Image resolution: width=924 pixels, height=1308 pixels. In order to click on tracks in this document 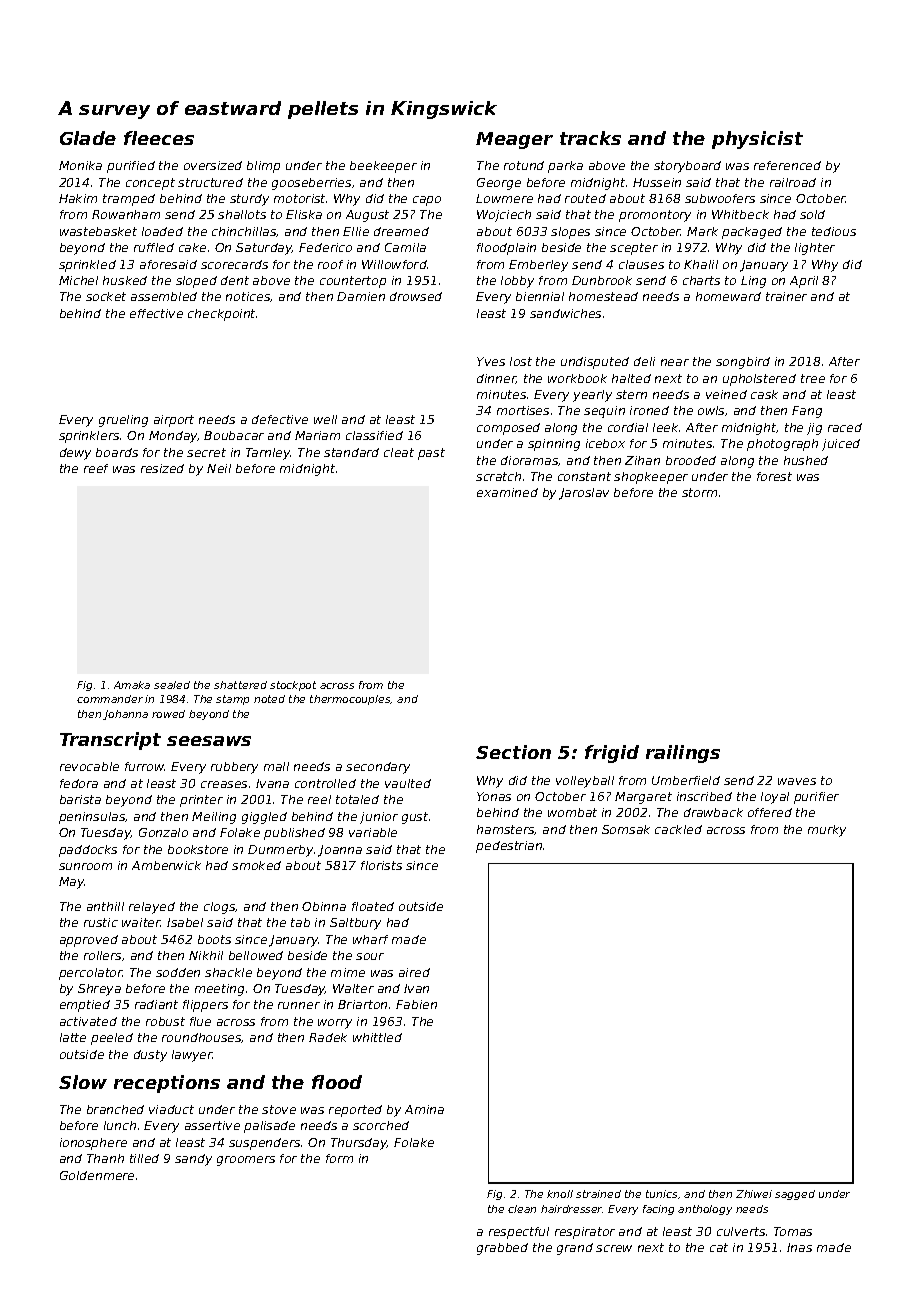, I will do `click(590, 138)`.
